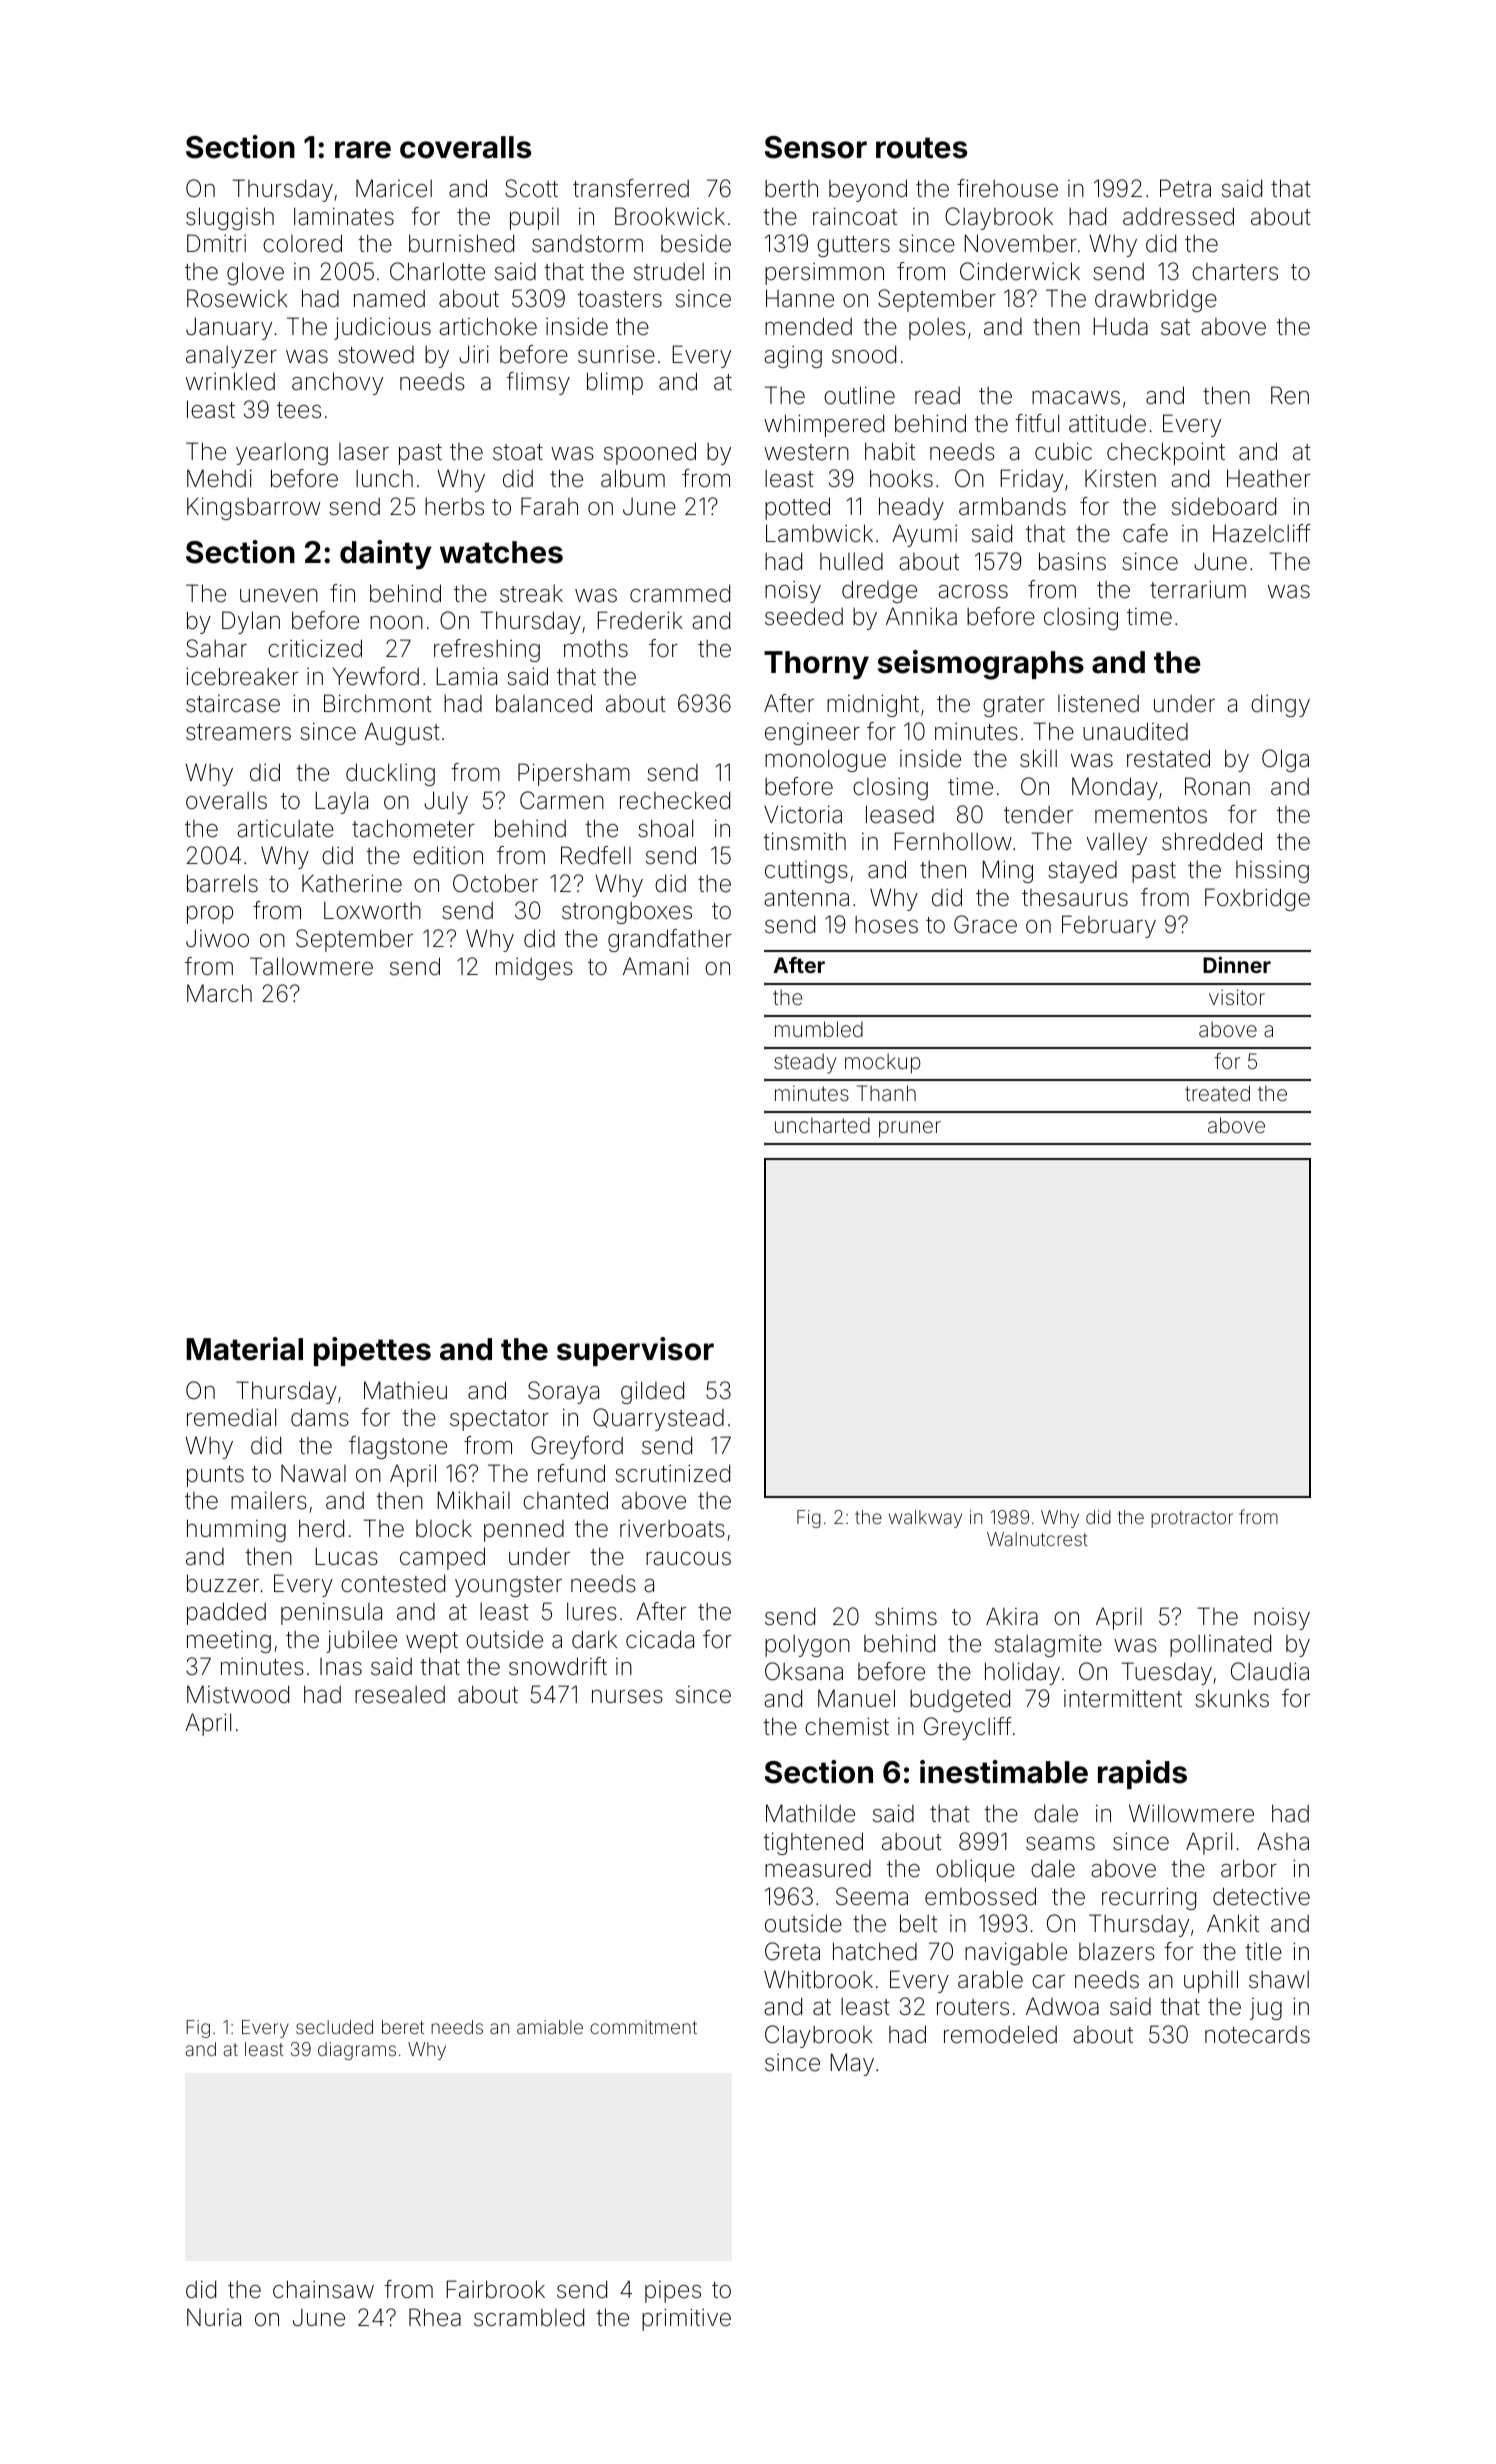  Describe the element at coordinates (810, 1813) in the screenshot. I see `Mathilde` at that location.
